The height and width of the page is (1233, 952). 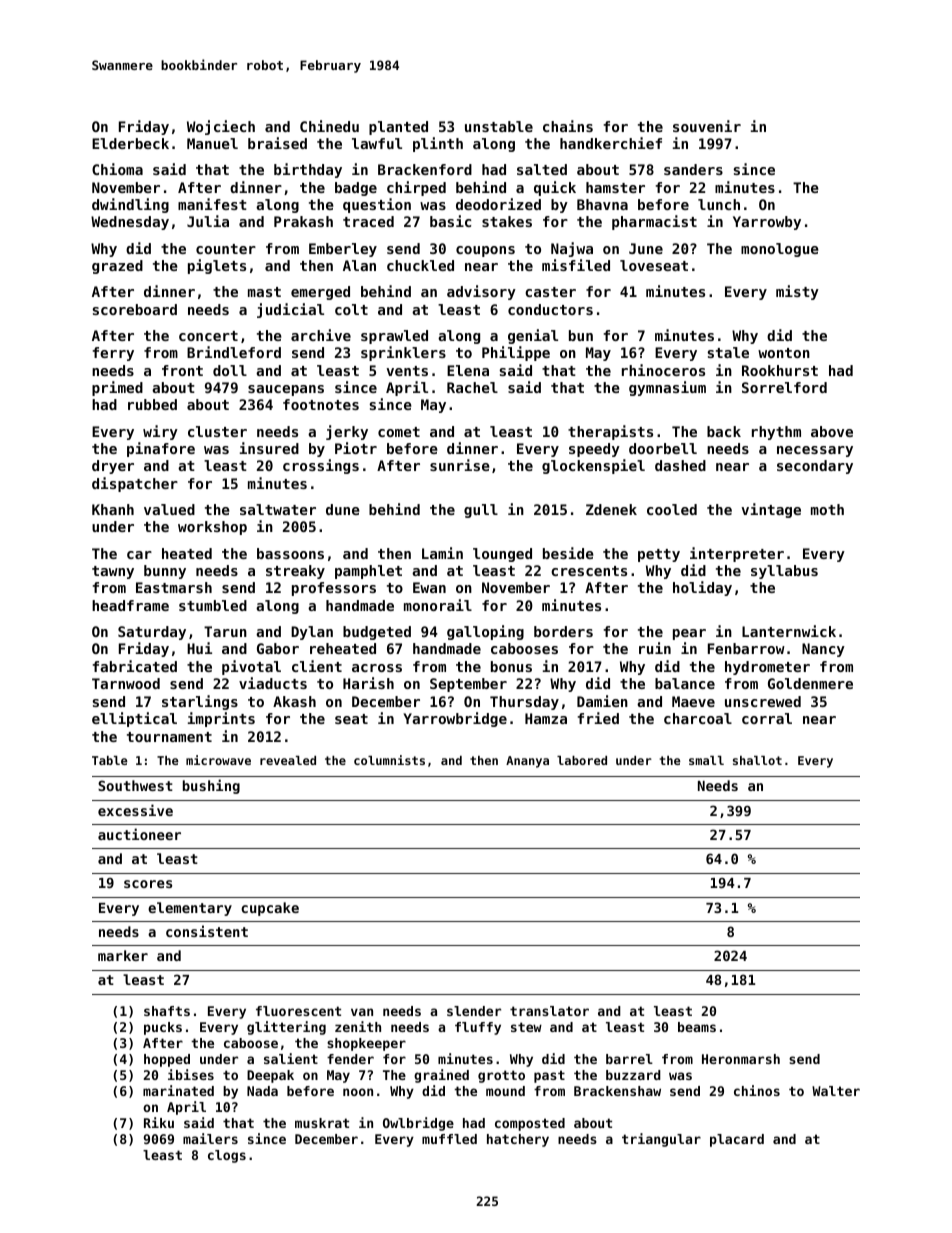 I want to click on chains, so click(x=568, y=126).
